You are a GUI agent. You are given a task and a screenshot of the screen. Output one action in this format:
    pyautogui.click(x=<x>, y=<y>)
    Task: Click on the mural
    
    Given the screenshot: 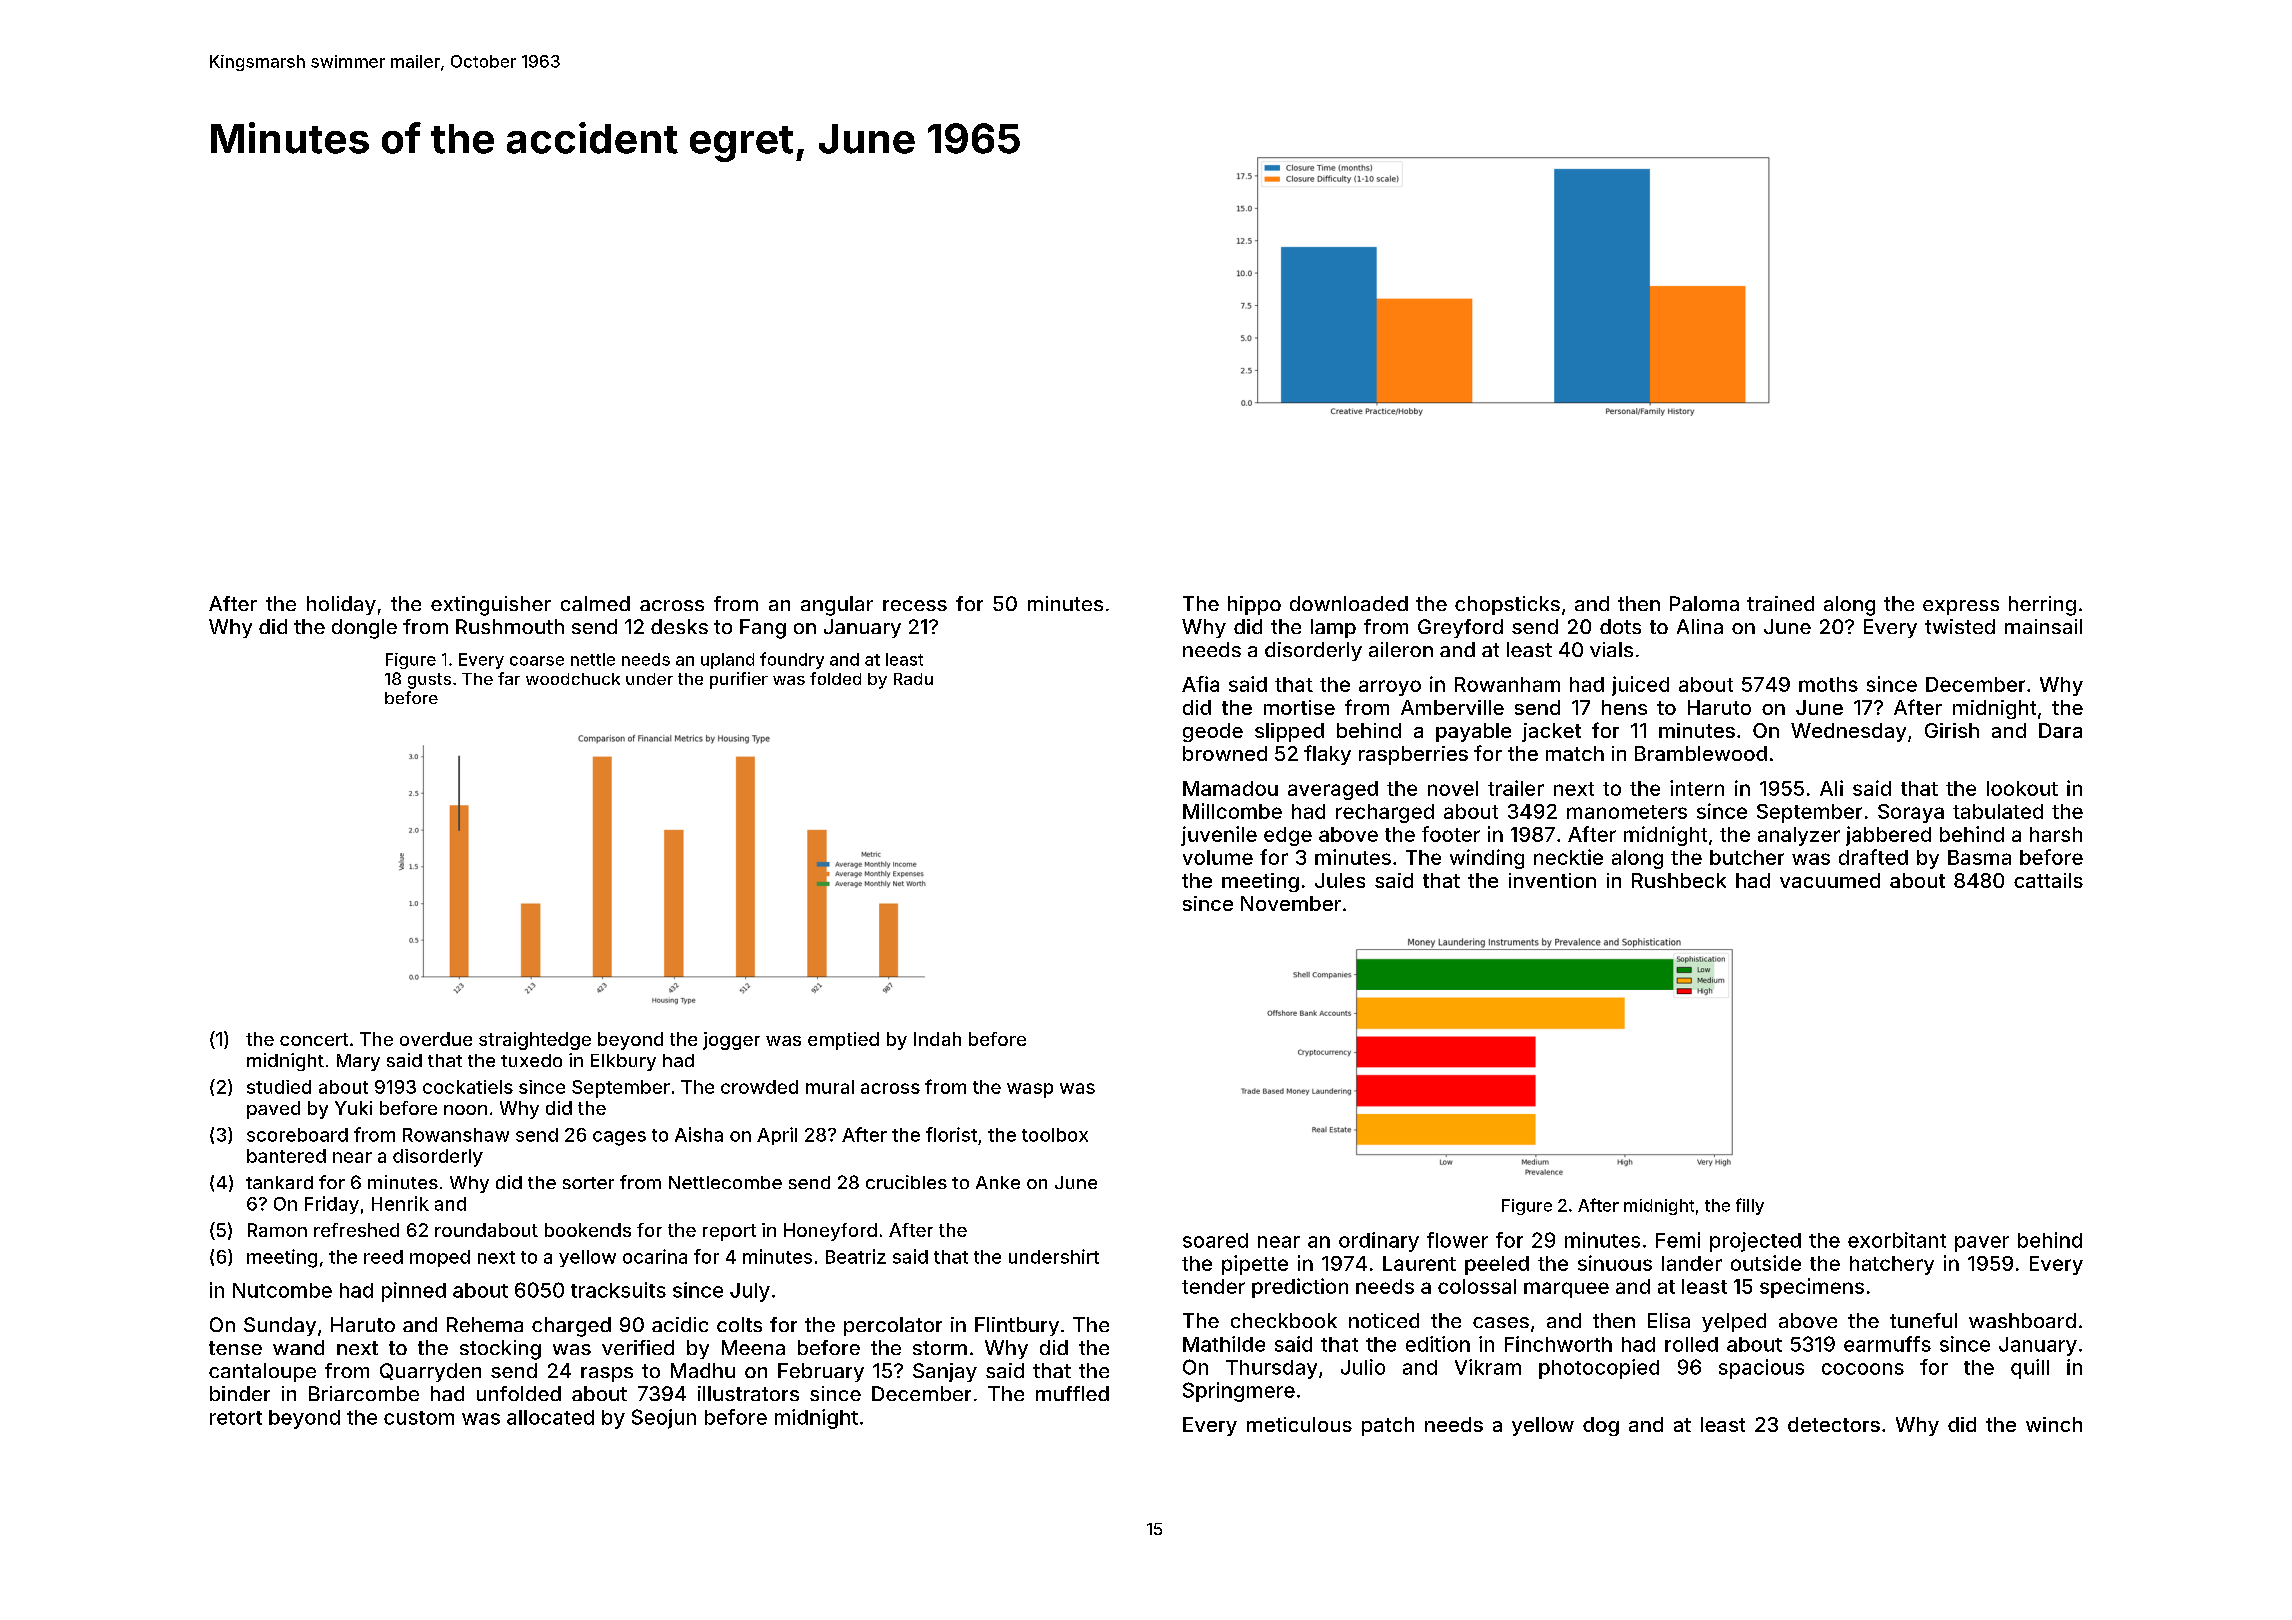 What is the action you would take?
    pyautogui.click(x=830, y=1087)
